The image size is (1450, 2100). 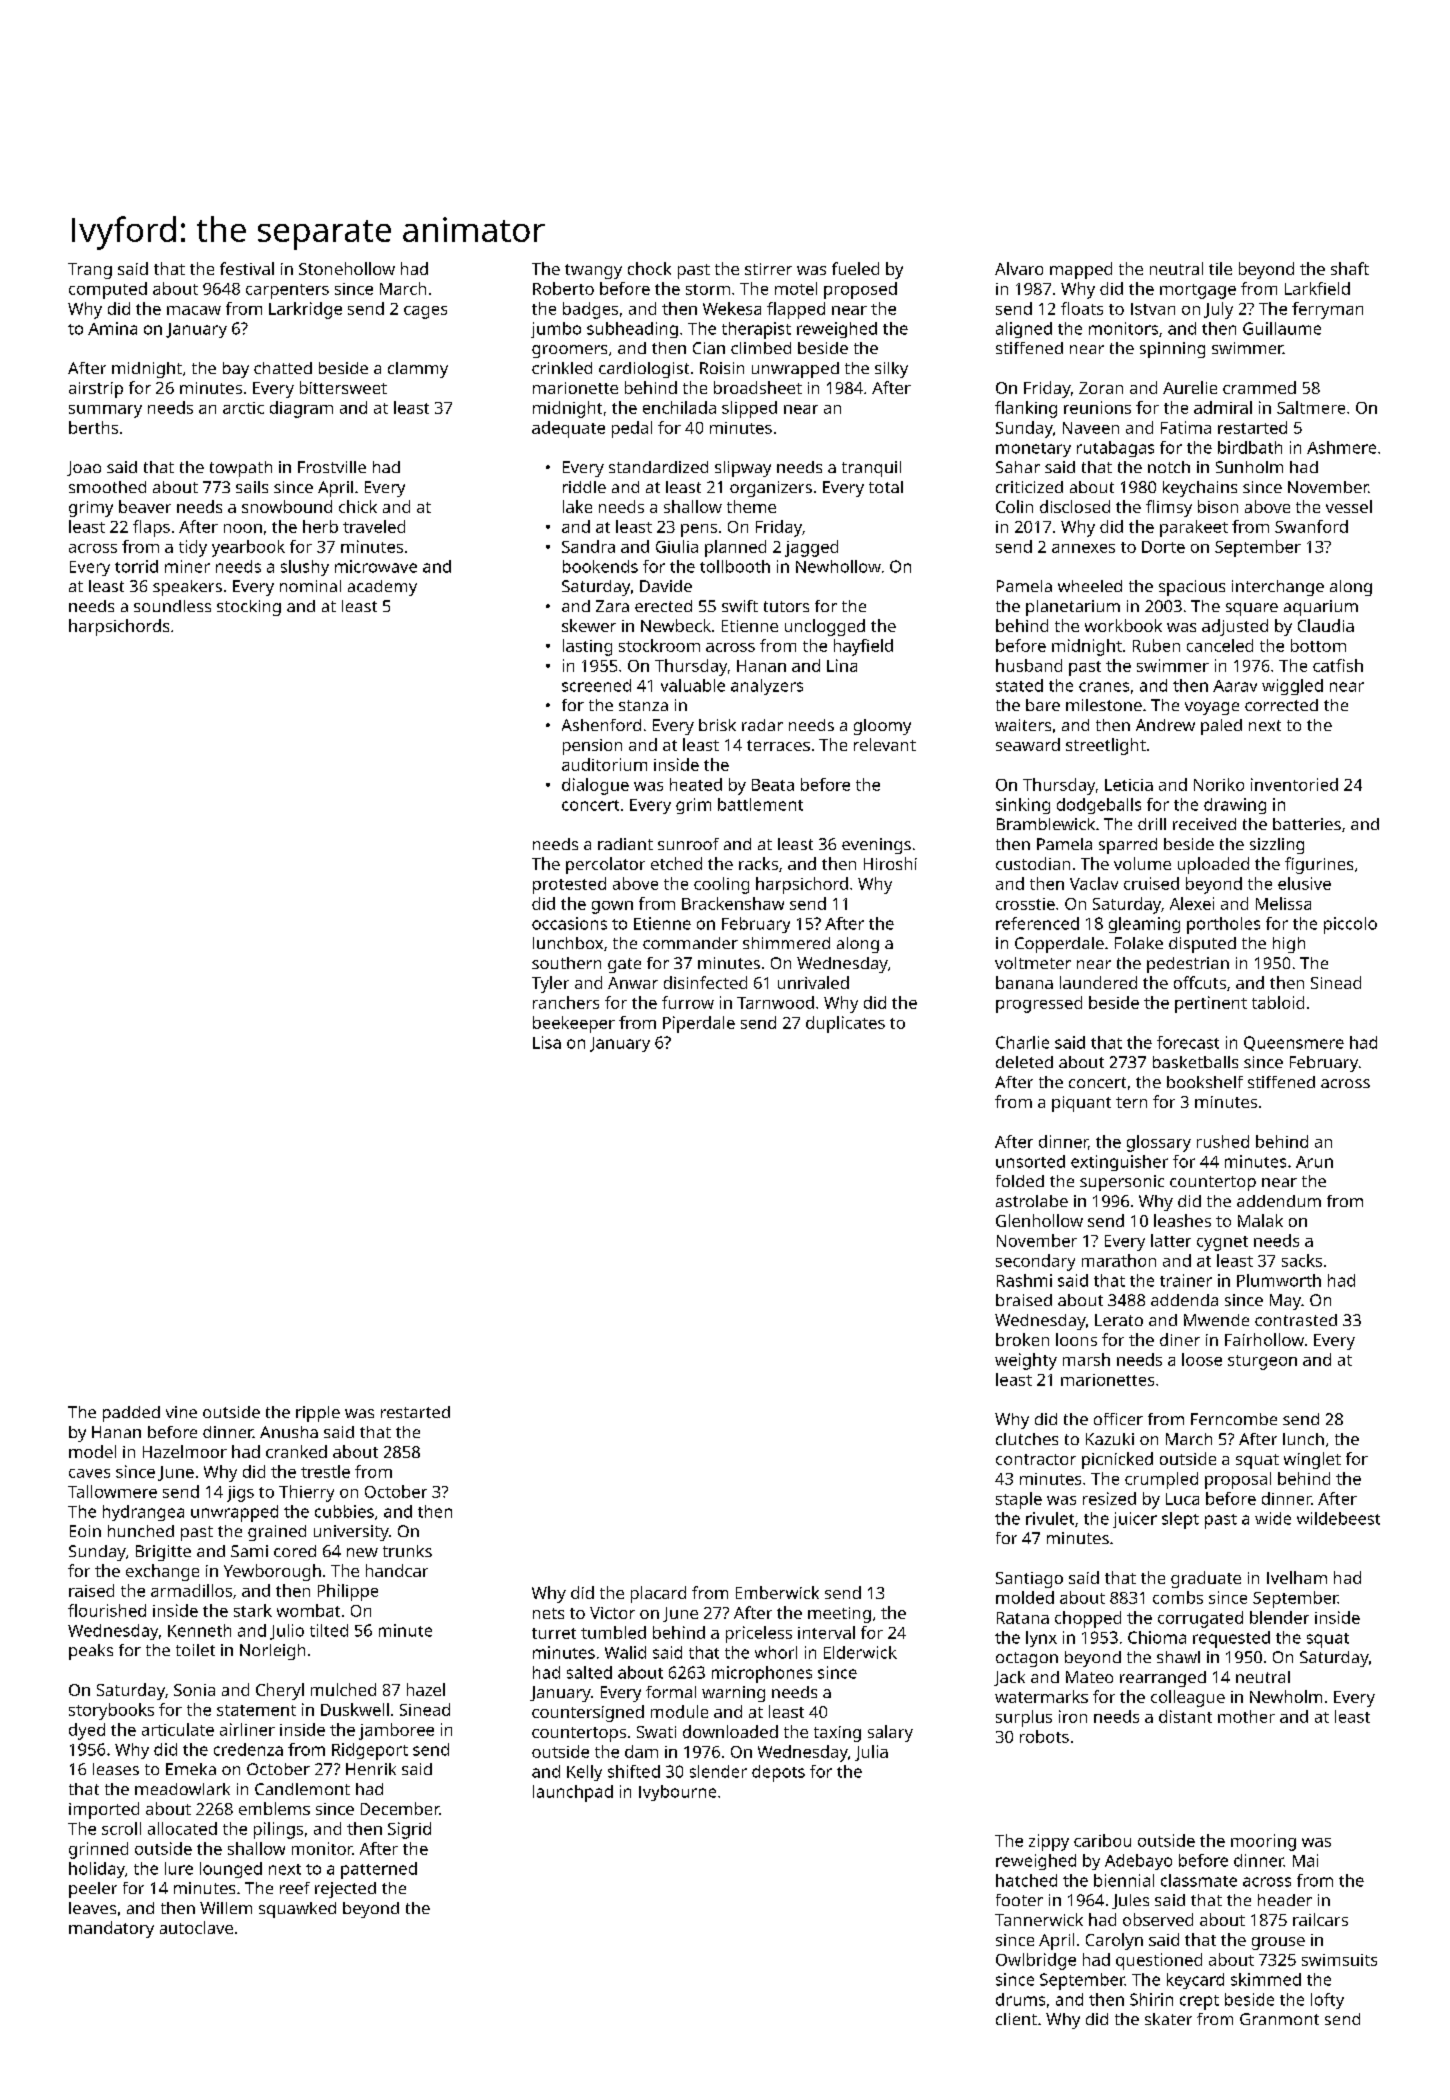 What do you see at coordinates (649, 268) in the screenshot?
I see `chock` at bounding box center [649, 268].
